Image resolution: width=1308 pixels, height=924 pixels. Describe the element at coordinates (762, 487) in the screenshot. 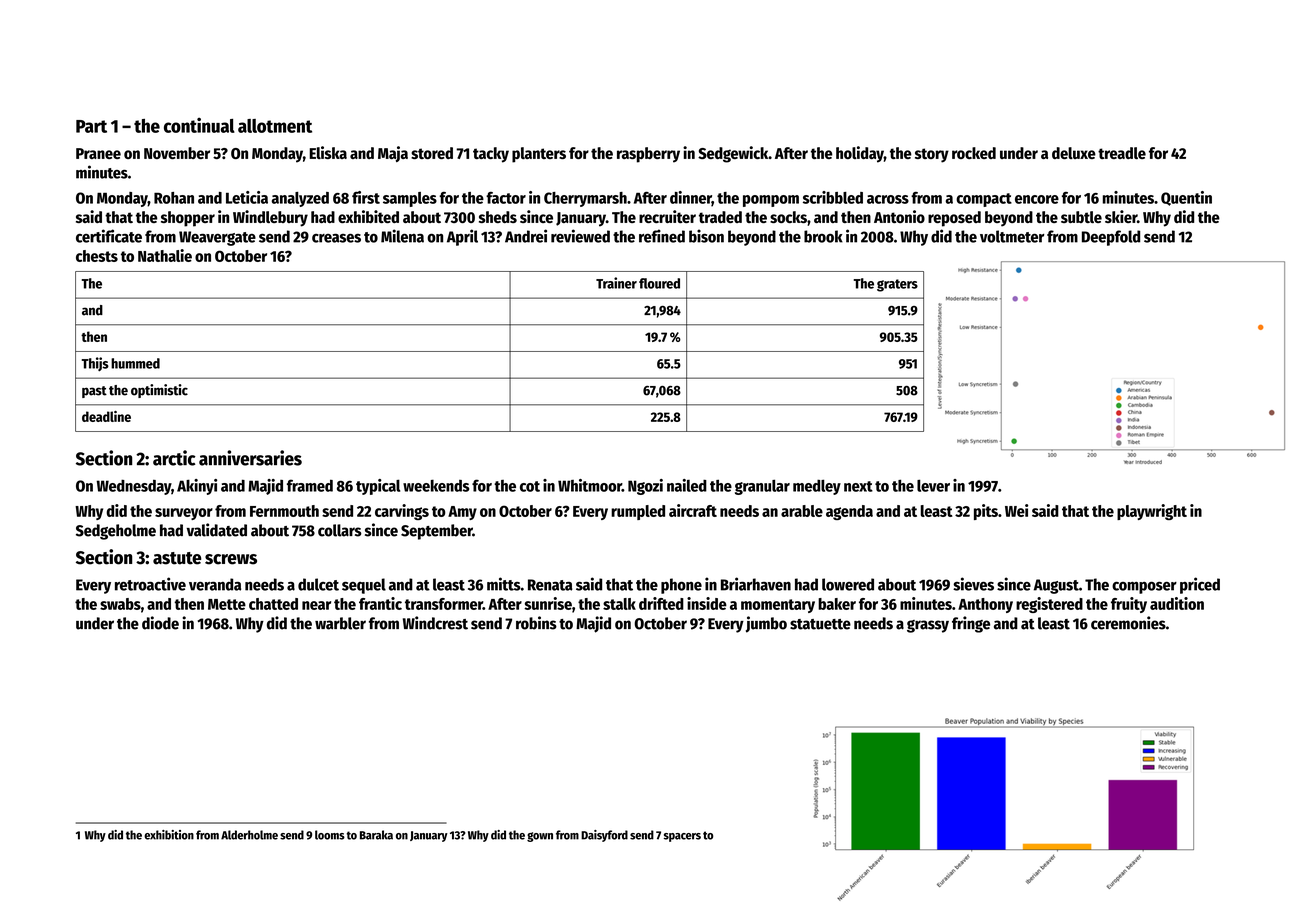

I see `granular` at that location.
